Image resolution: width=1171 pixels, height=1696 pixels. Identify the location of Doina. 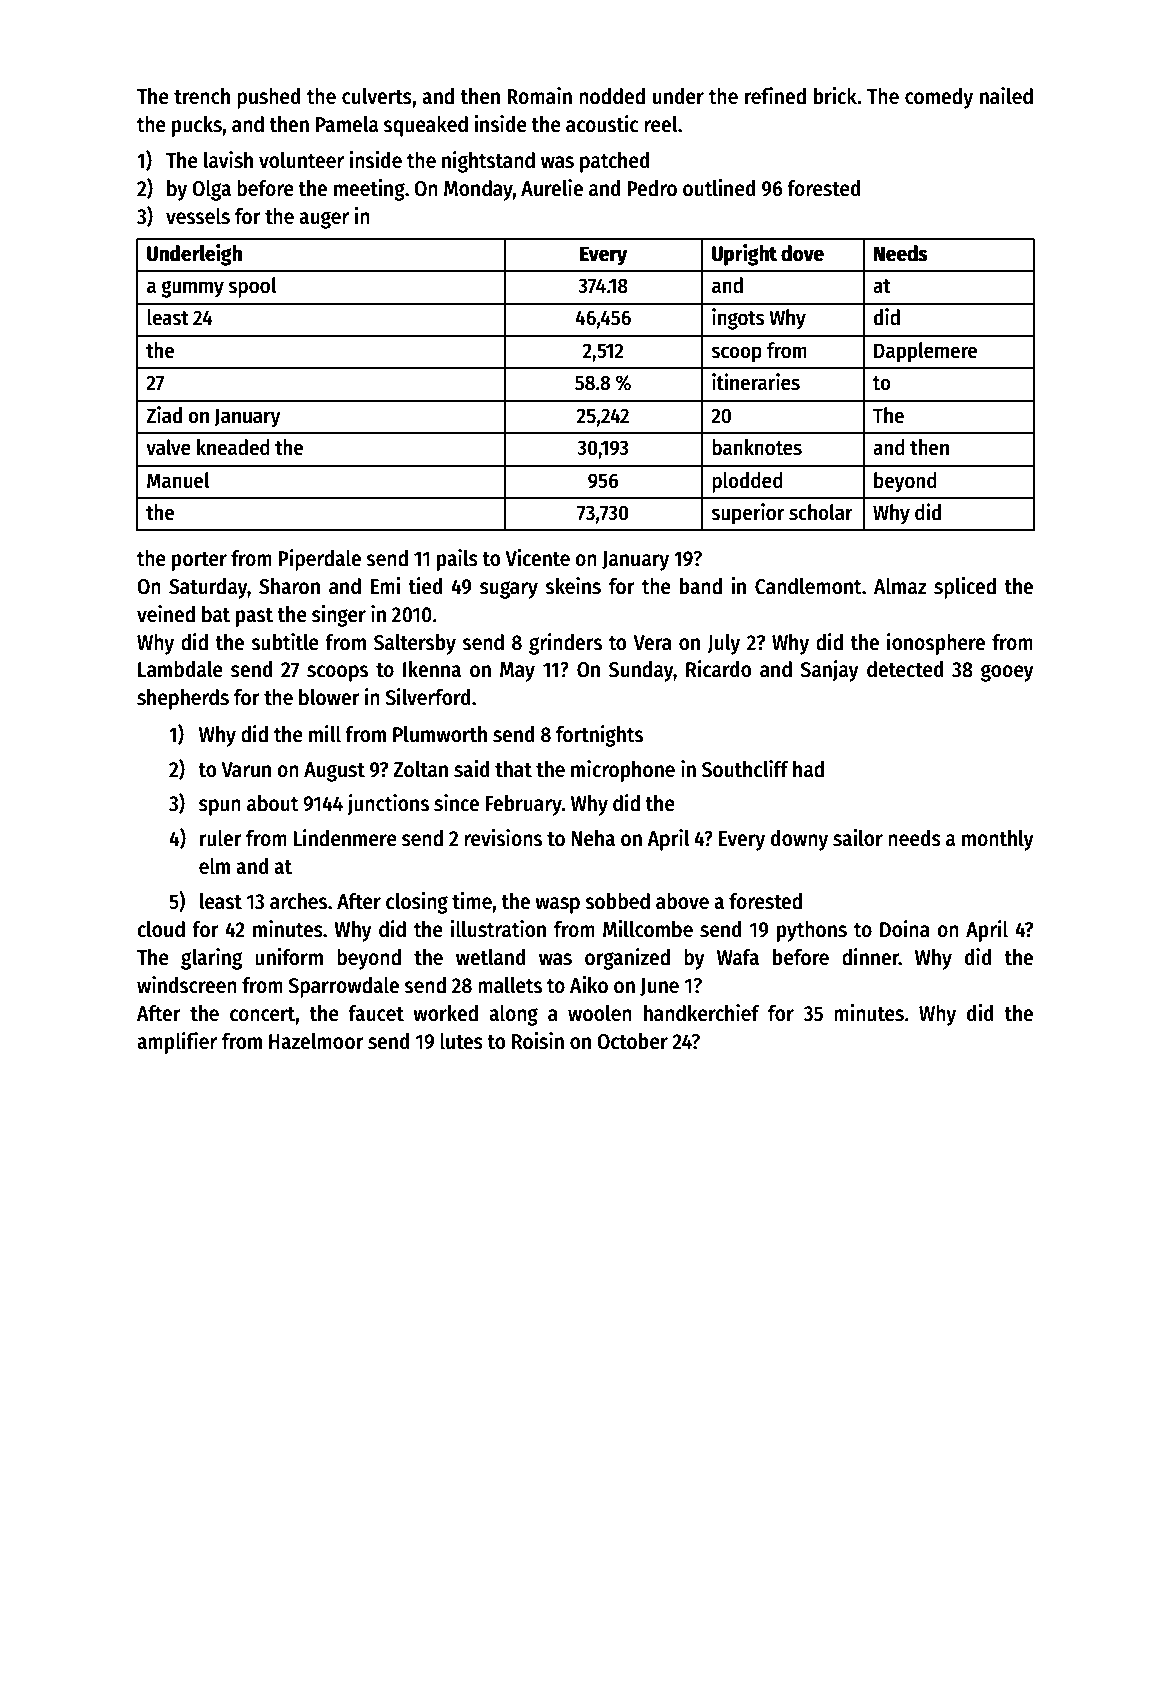
(905, 929).
